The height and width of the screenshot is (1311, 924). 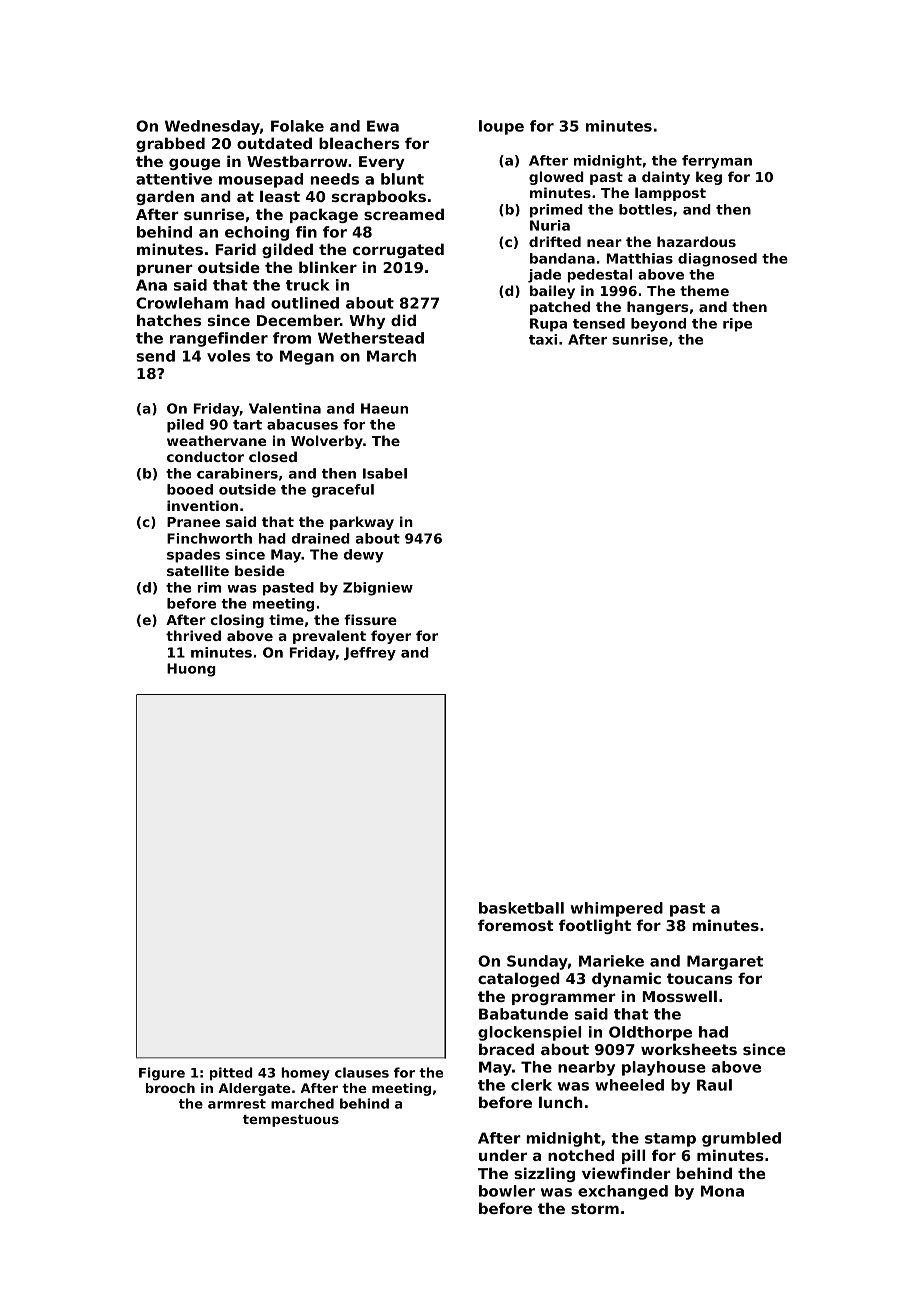 I want to click on brooch, so click(x=170, y=1088).
